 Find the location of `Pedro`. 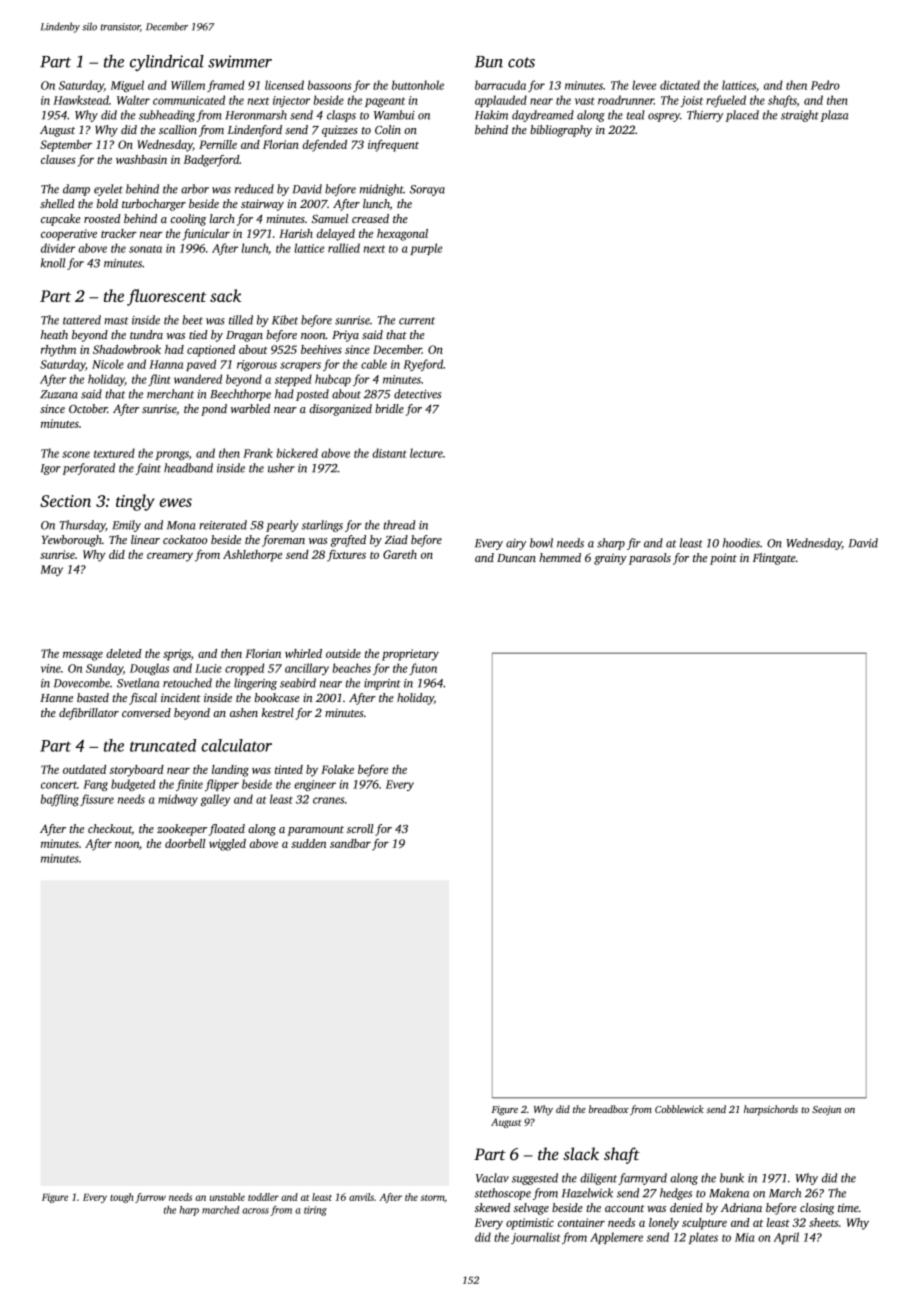

Pedro is located at coordinates (825, 85).
